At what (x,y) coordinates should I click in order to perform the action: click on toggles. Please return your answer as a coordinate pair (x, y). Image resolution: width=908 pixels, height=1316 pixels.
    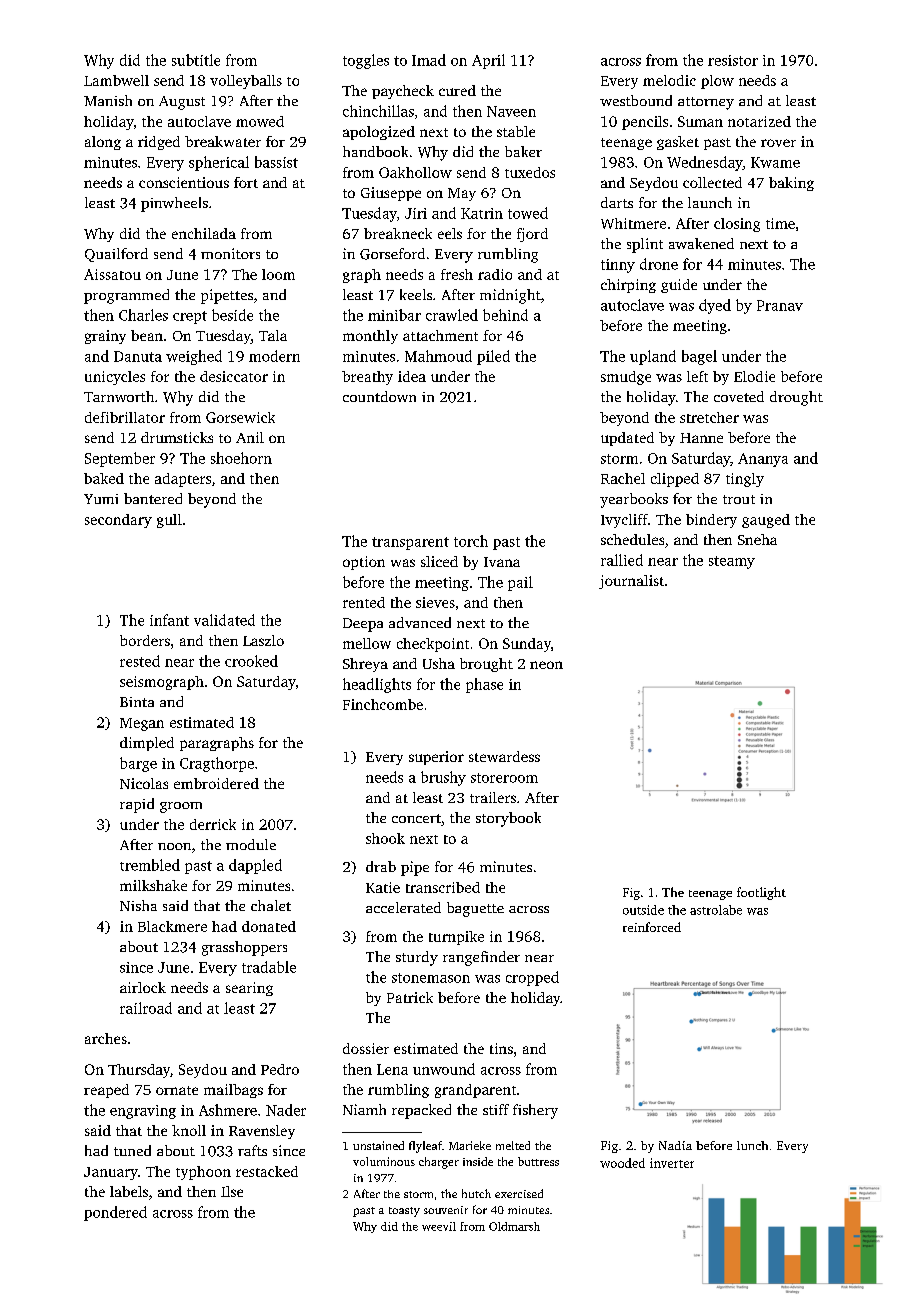
    Looking at the image, I should click on (366, 61).
